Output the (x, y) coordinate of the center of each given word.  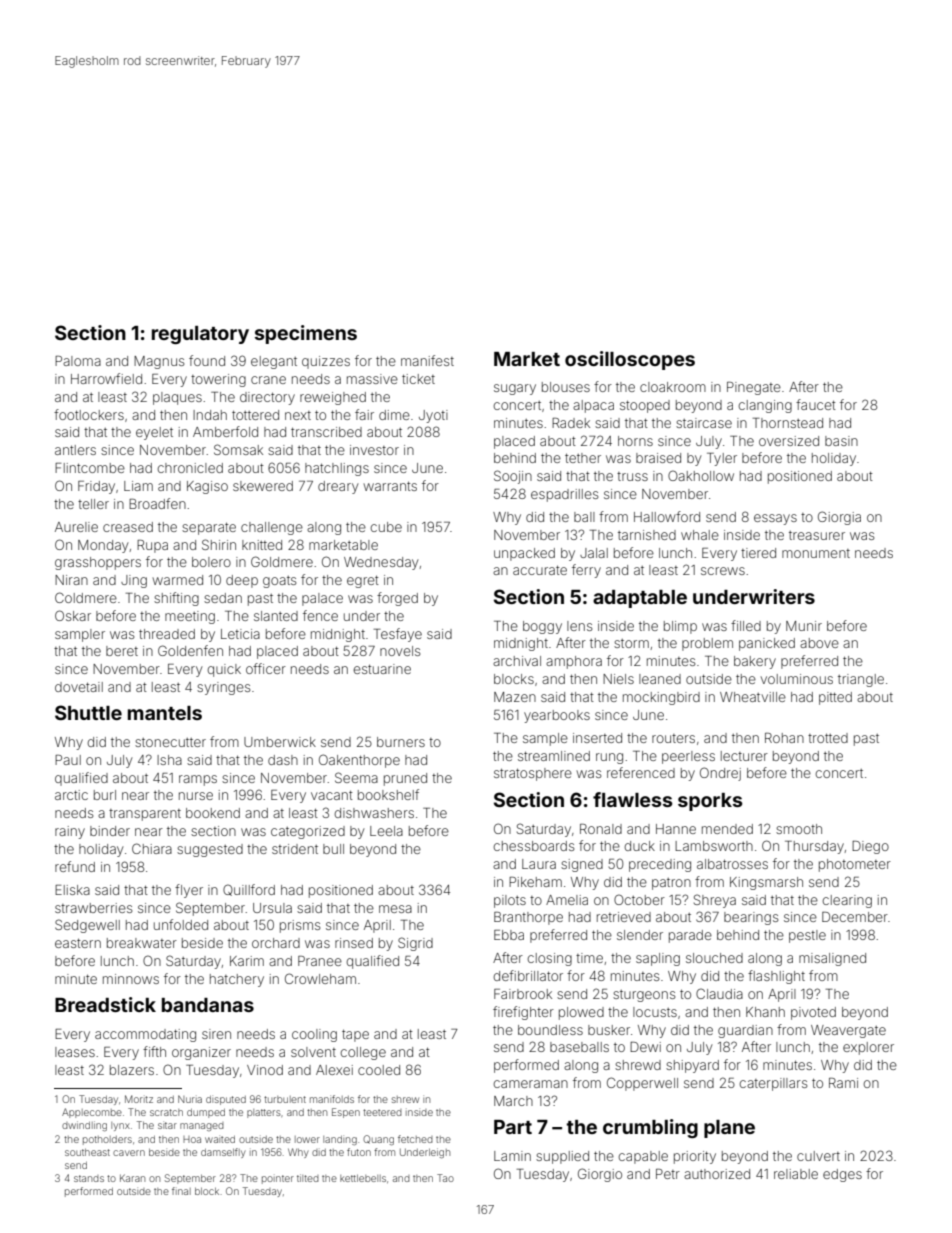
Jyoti (433, 416)
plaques (177, 398)
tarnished (647, 535)
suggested (210, 850)
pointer (278, 1179)
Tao (445, 1178)
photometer (855, 865)
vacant (332, 795)
